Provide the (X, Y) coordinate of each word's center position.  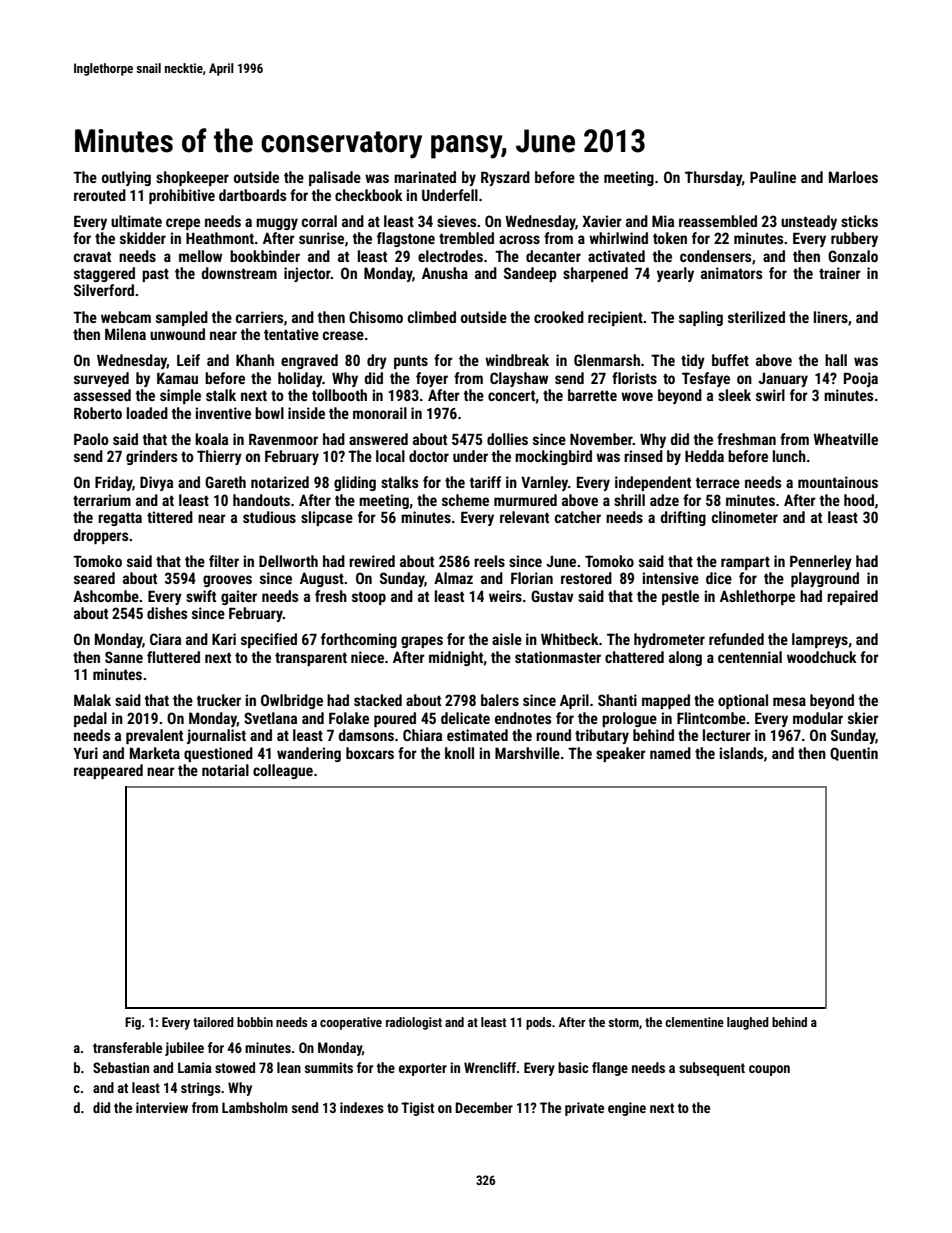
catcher (578, 517)
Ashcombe (106, 596)
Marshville (527, 753)
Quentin (854, 754)
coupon (769, 1070)
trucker (219, 700)
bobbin (255, 1022)
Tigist (417, 1109)
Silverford (104, 290)
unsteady (809, 222)
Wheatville (845, 439)
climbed (432, 317)
